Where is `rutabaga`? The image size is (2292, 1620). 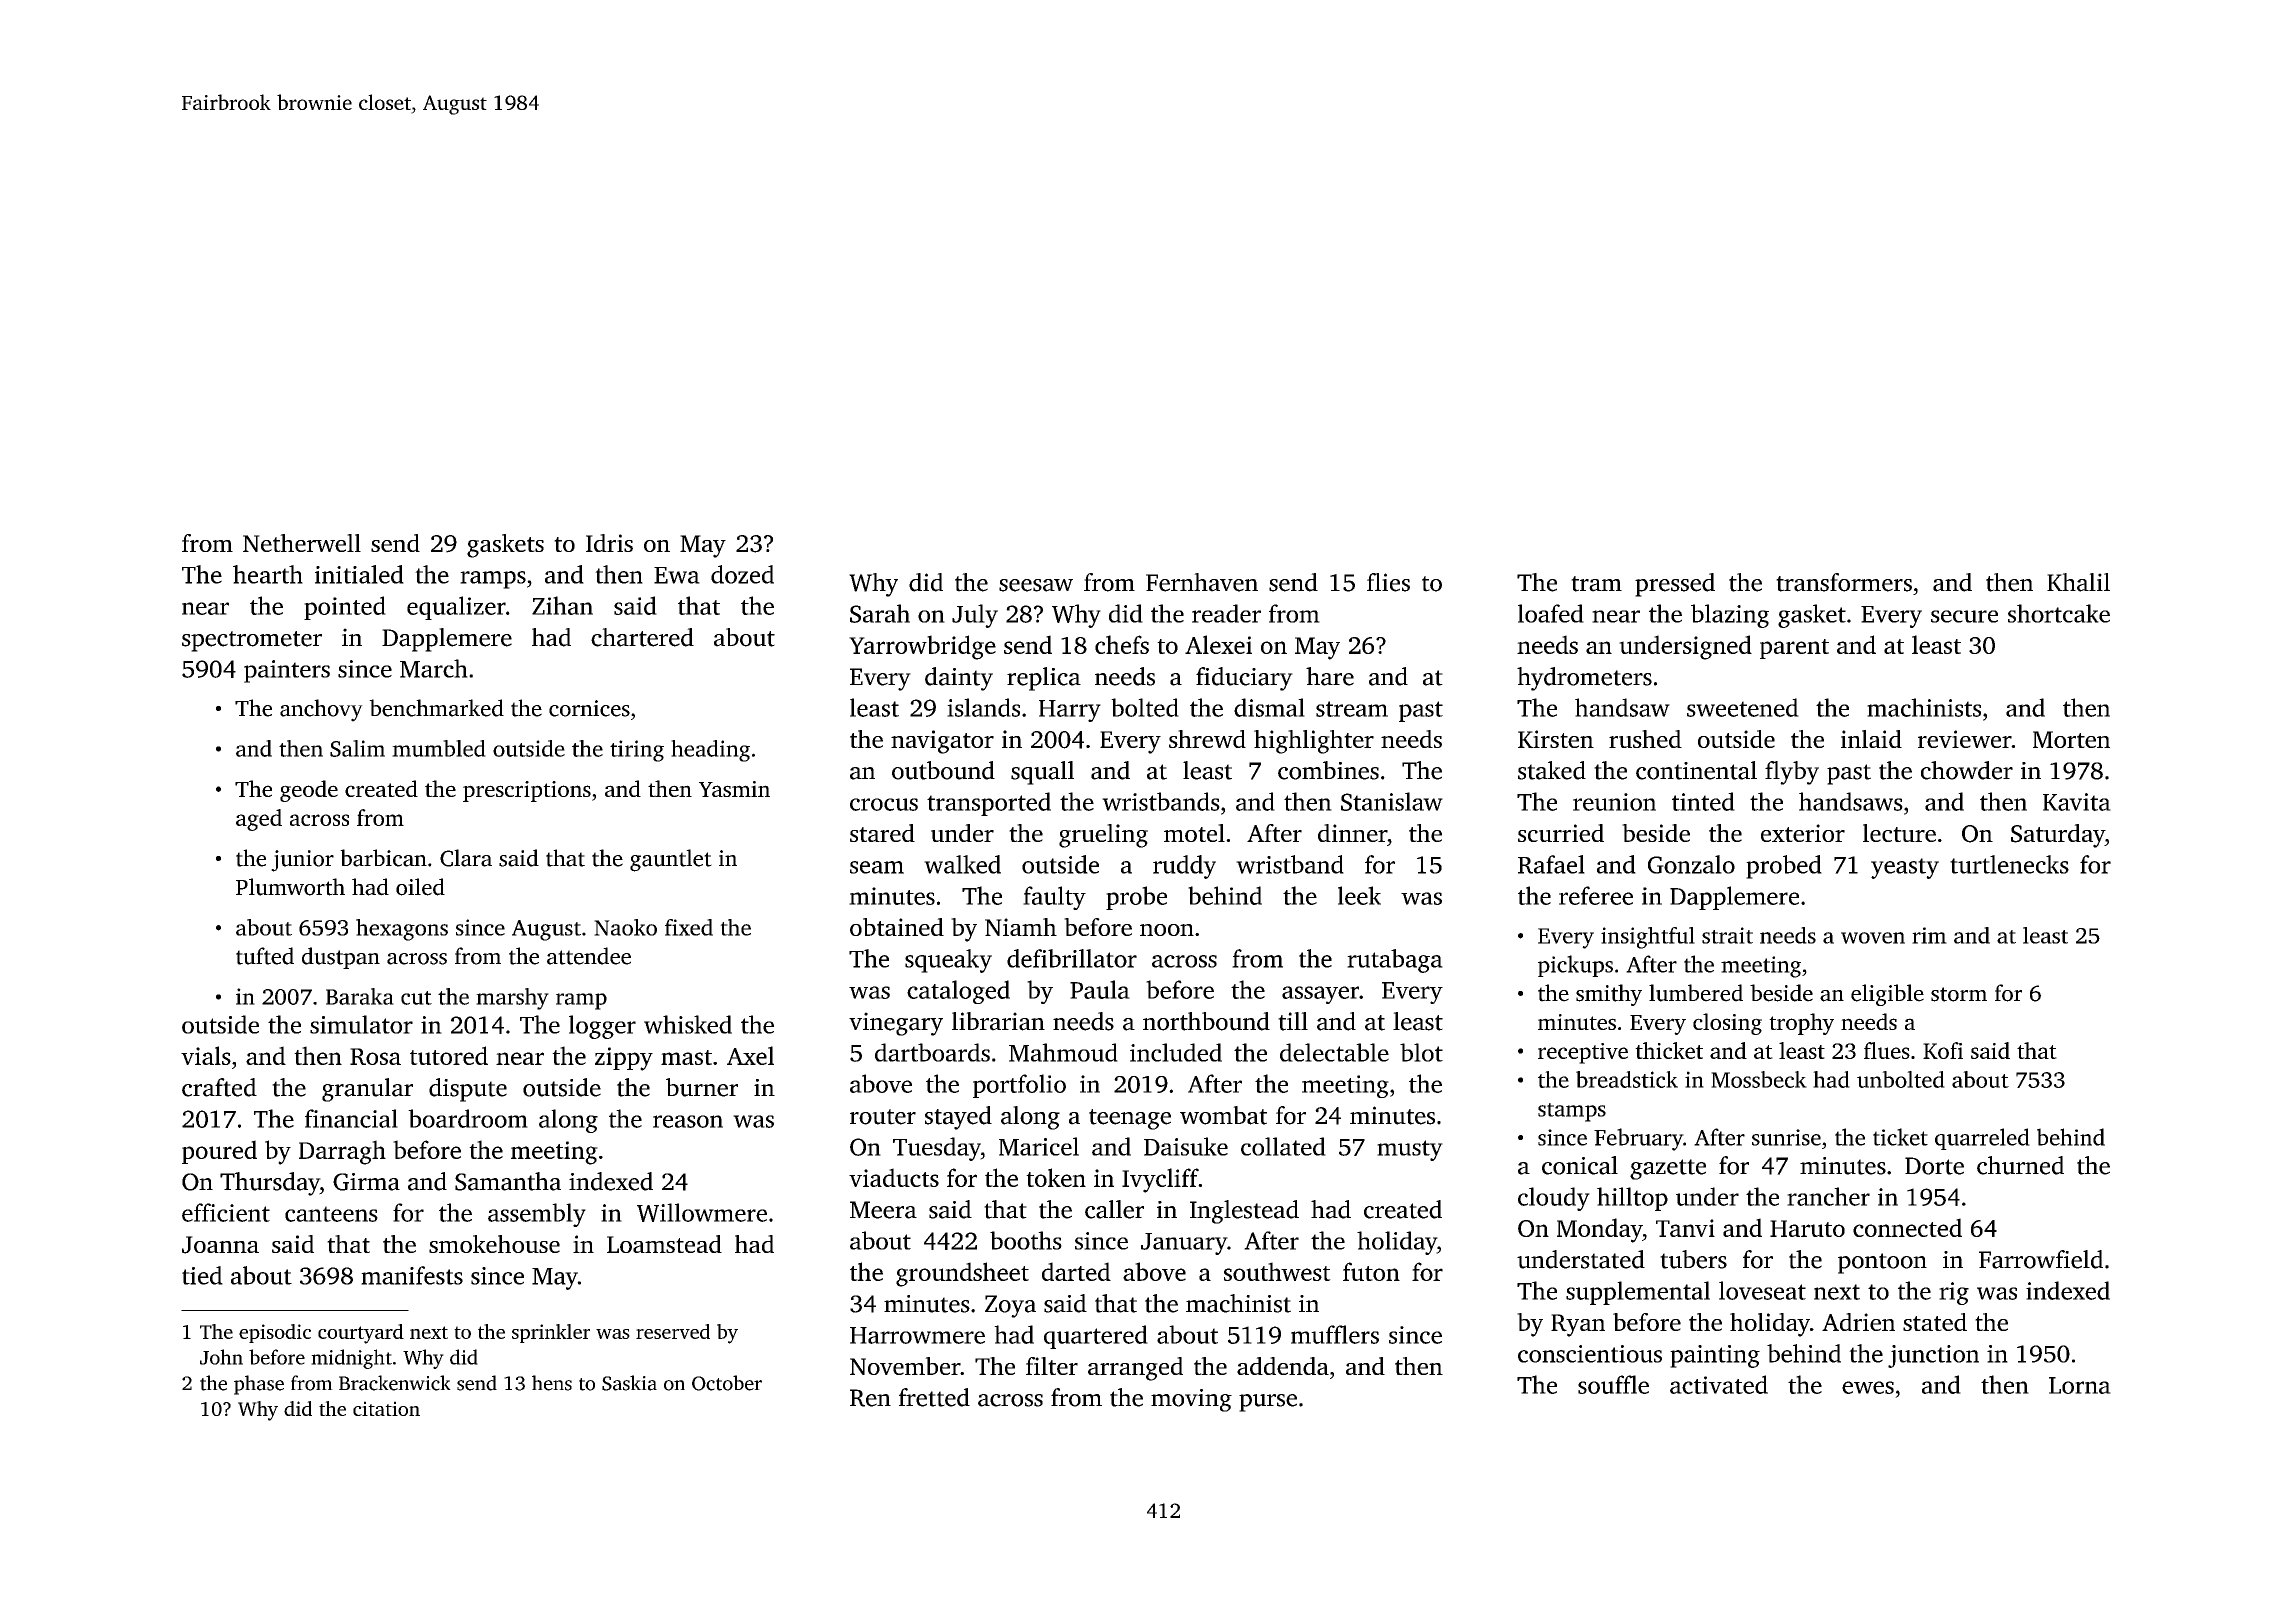 rutabaga is located at coordinates (1395, 961).
